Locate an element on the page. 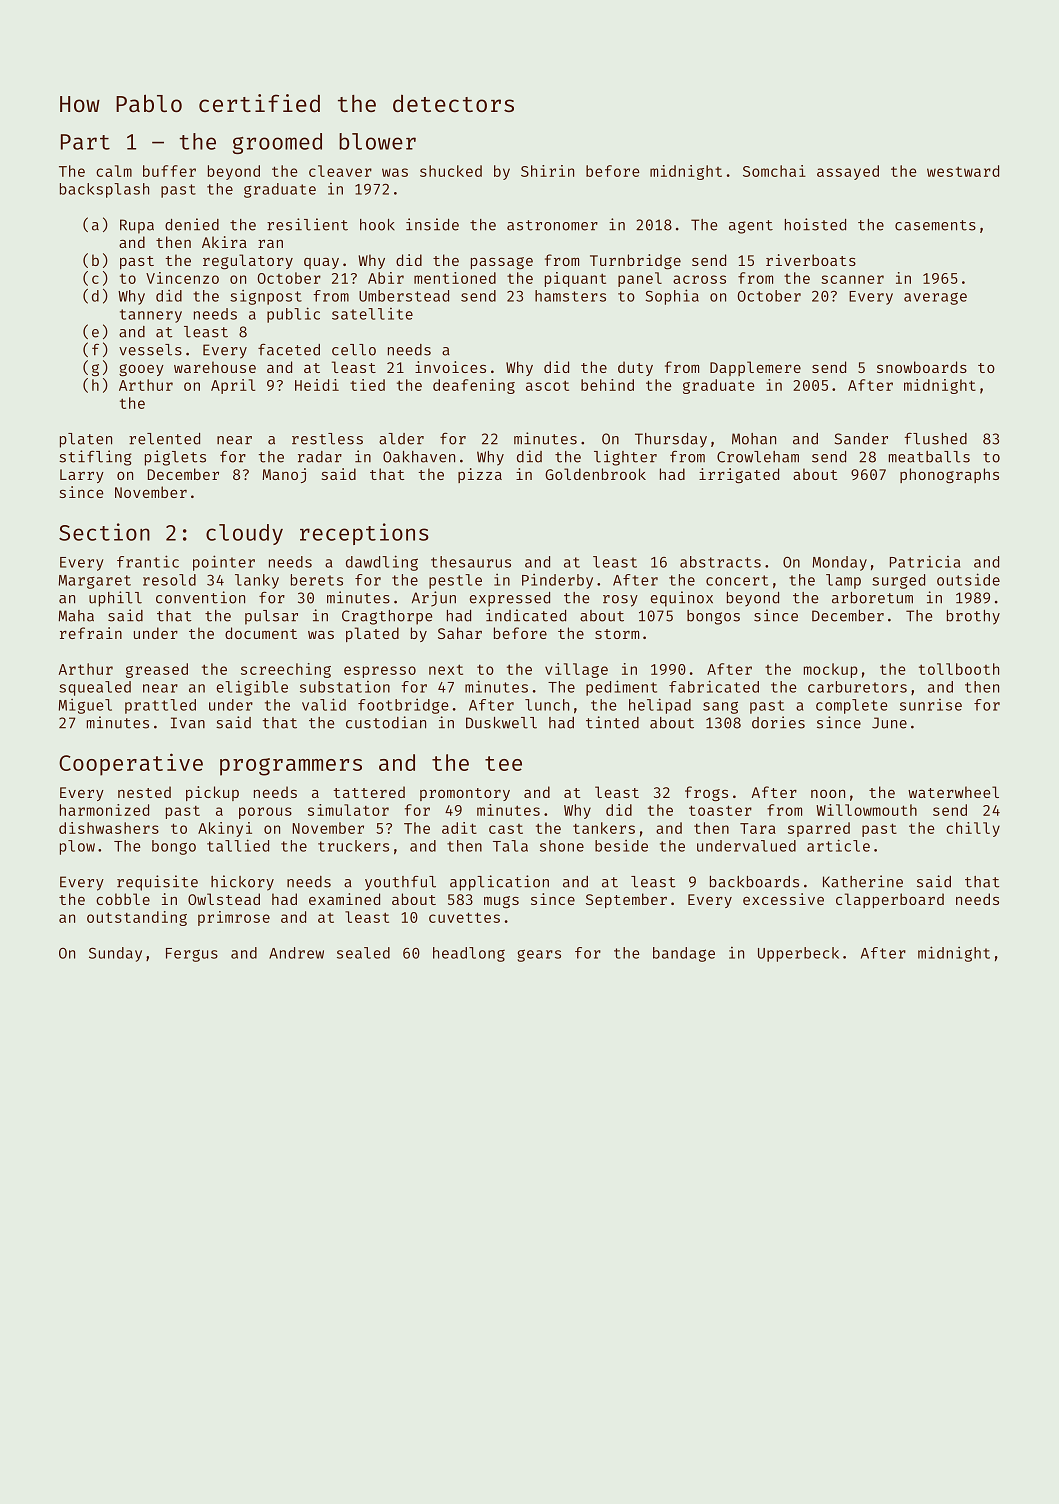 The width and height of the page is (1059, 1504). tee is located at coordinates (503, 763).
